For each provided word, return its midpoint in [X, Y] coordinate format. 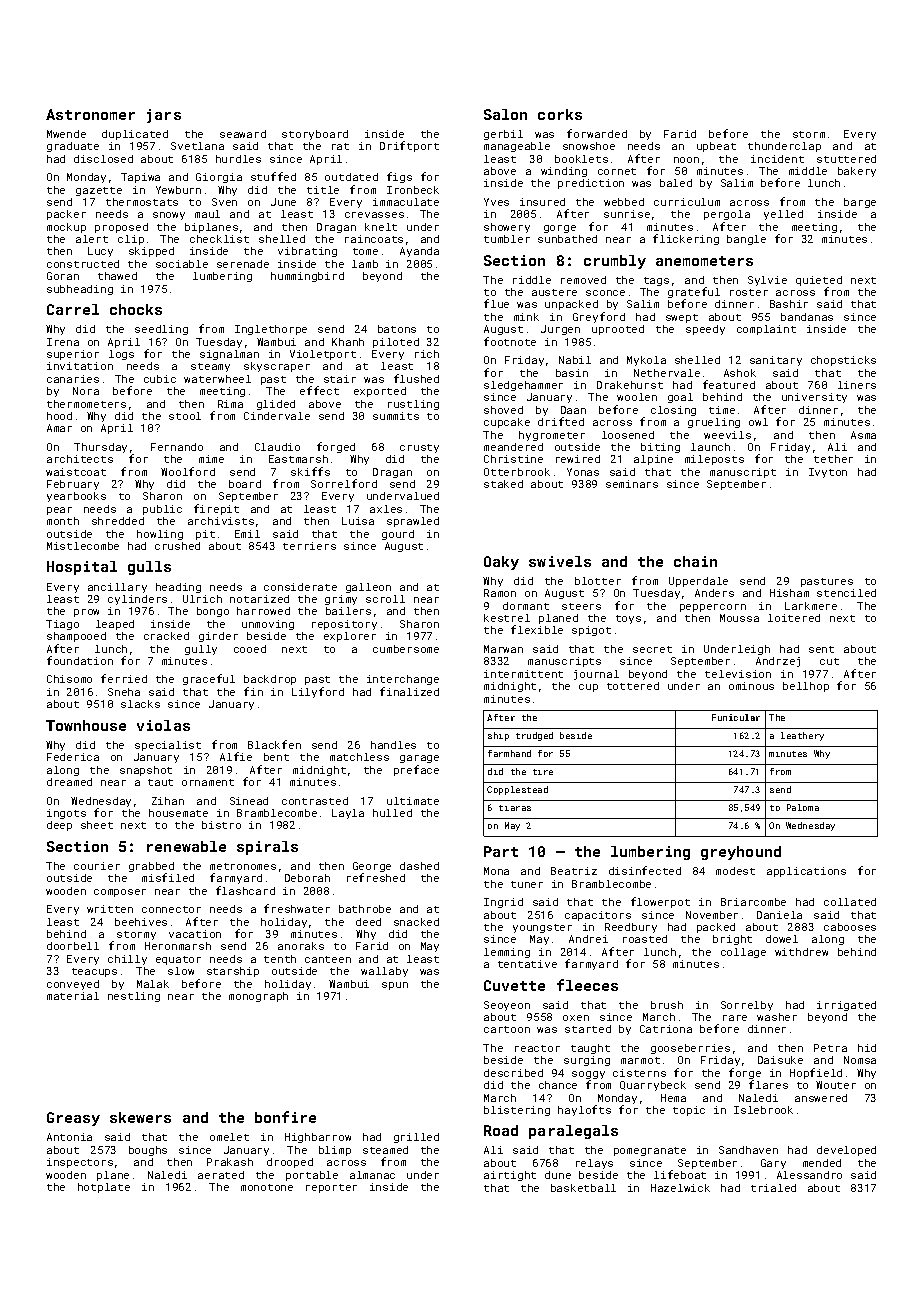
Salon [505, 114]
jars [164, 116]
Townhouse [86, 725]
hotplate [104, 1188]
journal [596, 675]
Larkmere [811, 606]
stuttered [846, 159]
